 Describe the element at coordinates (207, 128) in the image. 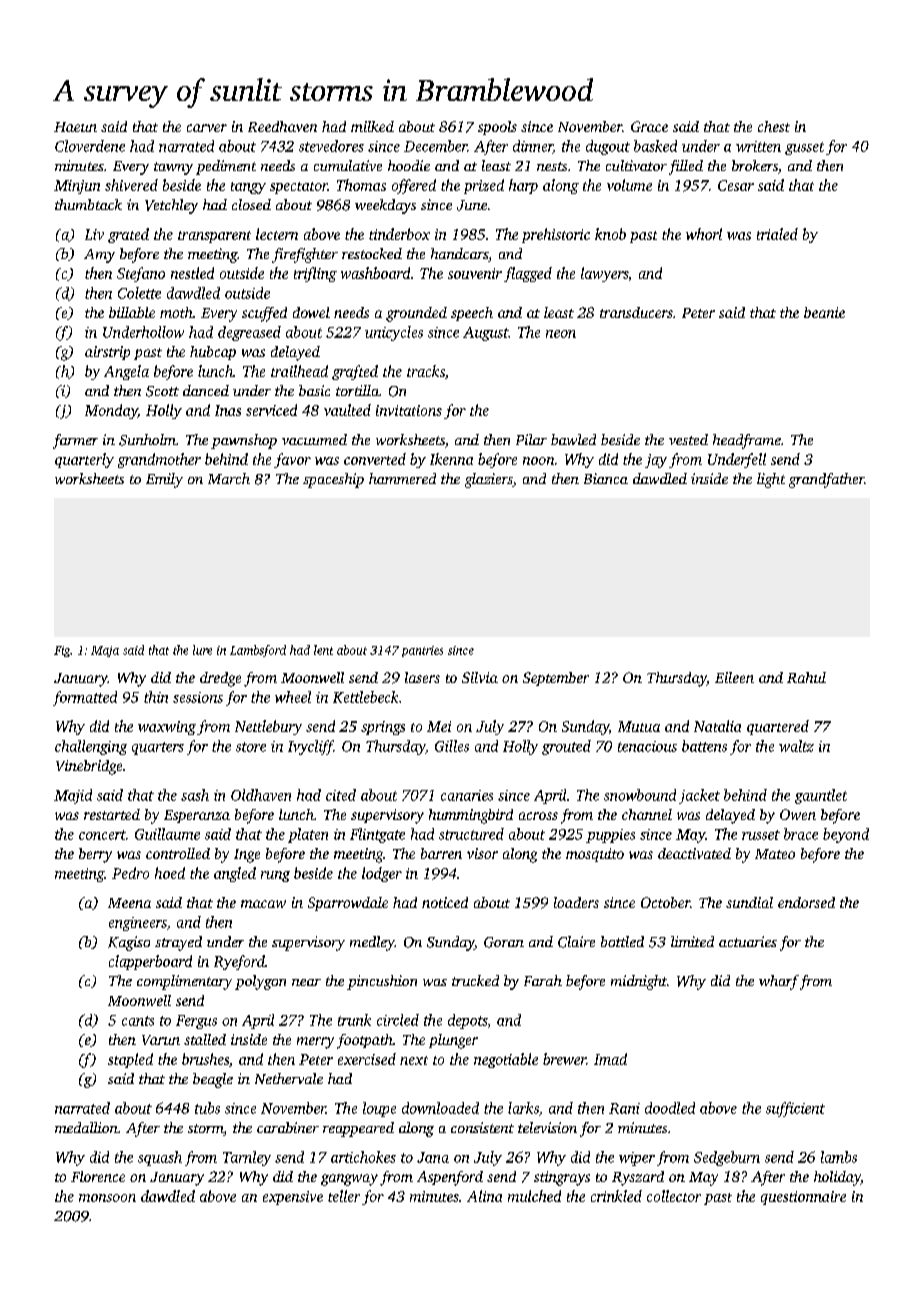

I see `carver` at that location.
